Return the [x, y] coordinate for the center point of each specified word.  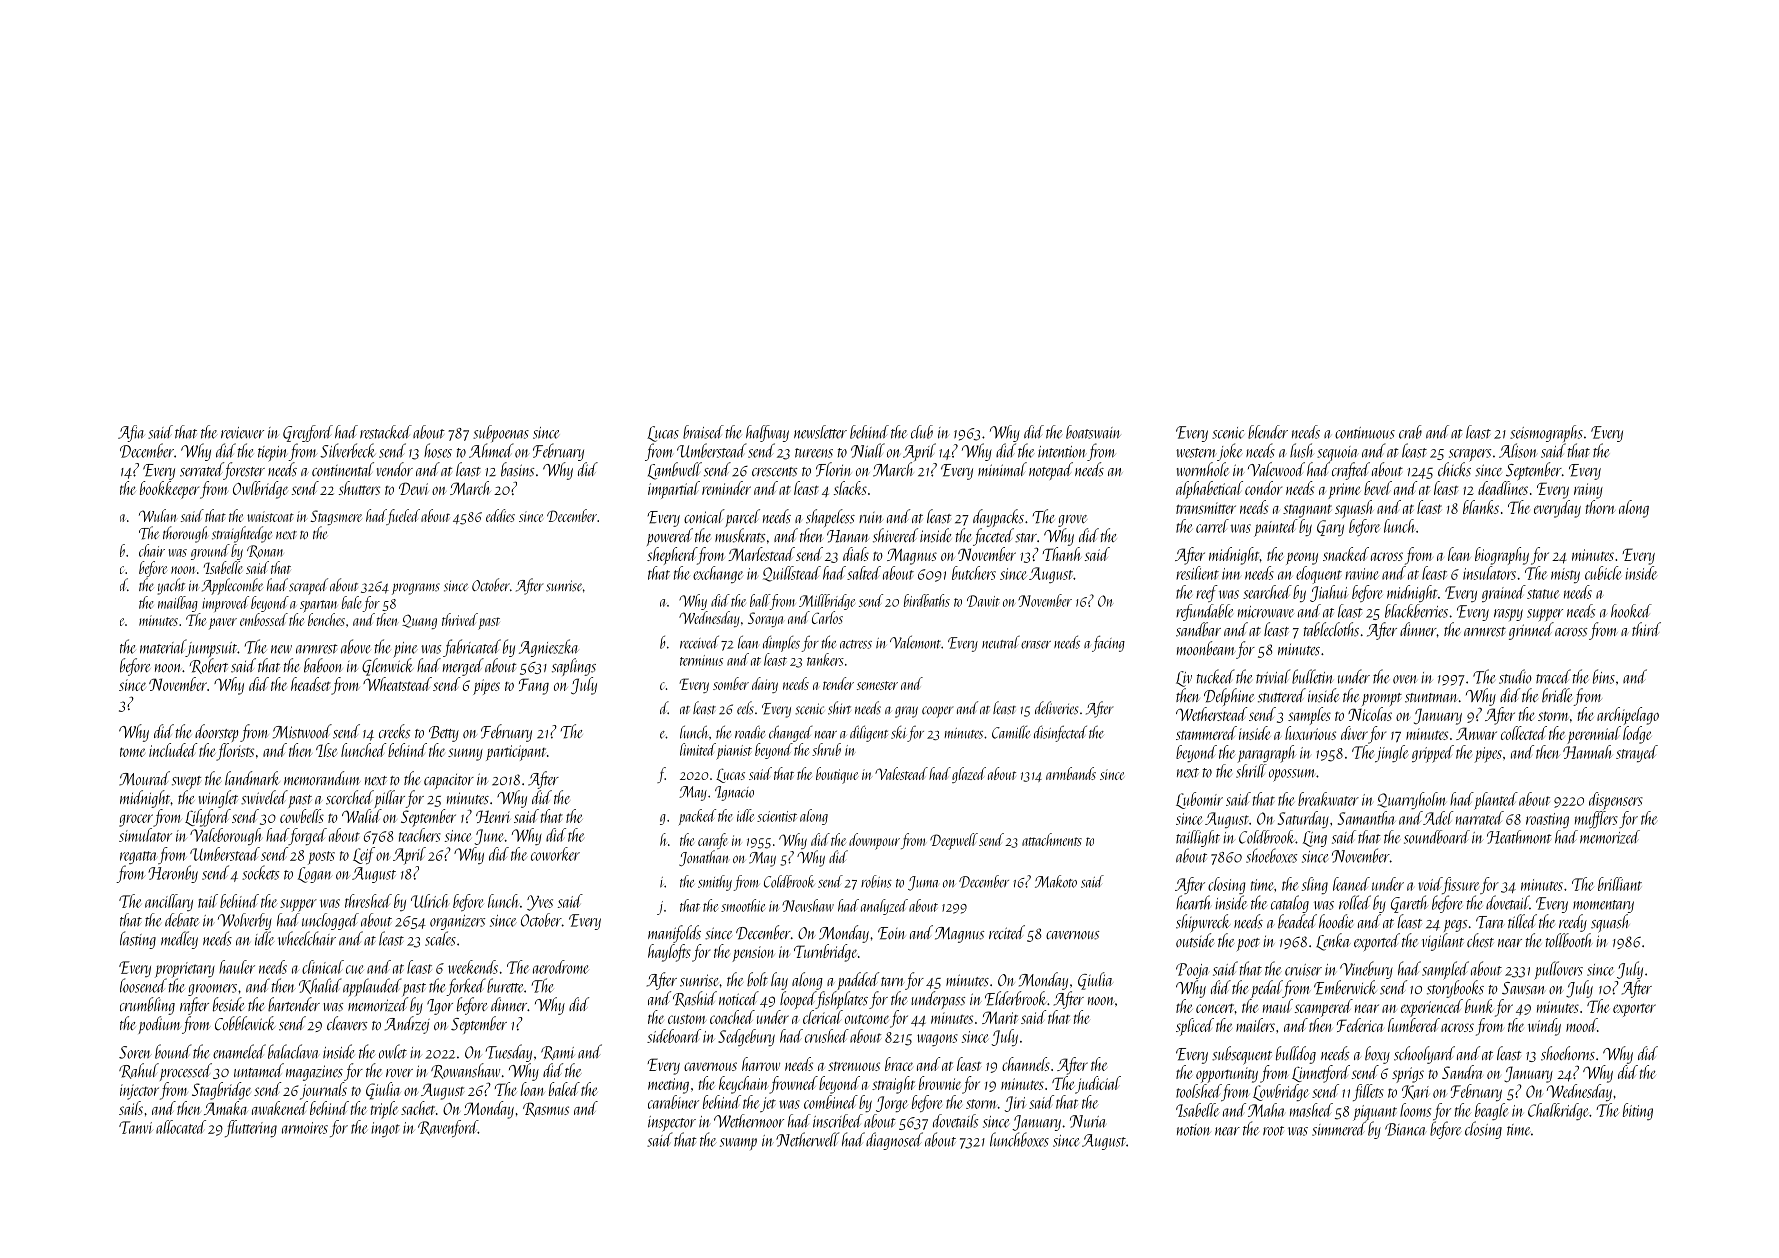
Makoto [1056, 881]
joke [1230, 452]
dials [856, 554]
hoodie [1336, 921]
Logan [315, 875]
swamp [738, 1144]
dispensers [1616, 801]
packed [697, 817]
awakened [280, 1108]
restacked [386, 432]
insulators [1489, 573]
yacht [171, 586]
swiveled [264, 797]
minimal [1002, 469]
